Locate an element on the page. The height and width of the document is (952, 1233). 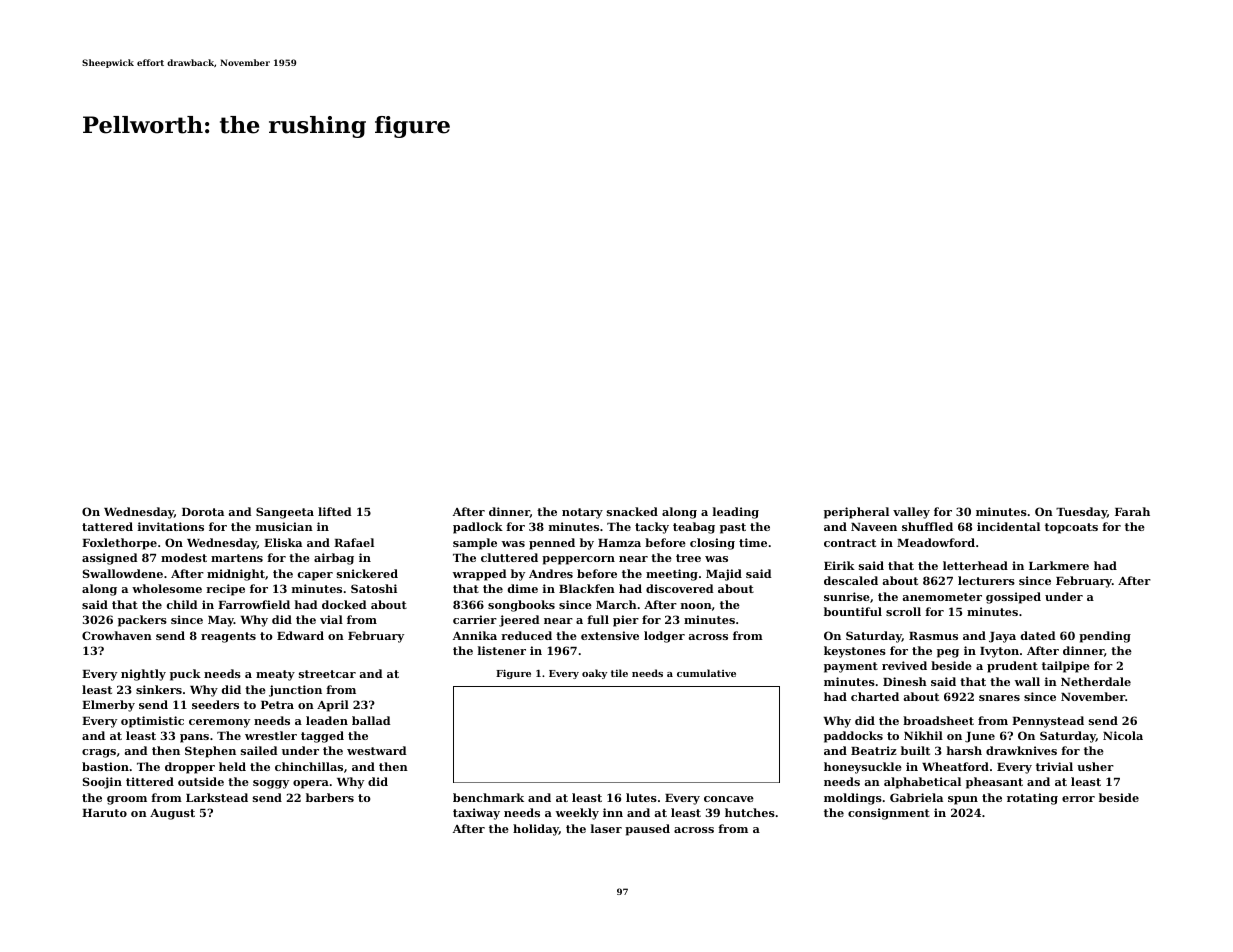
lutes is located at coordinates (641, 797).
